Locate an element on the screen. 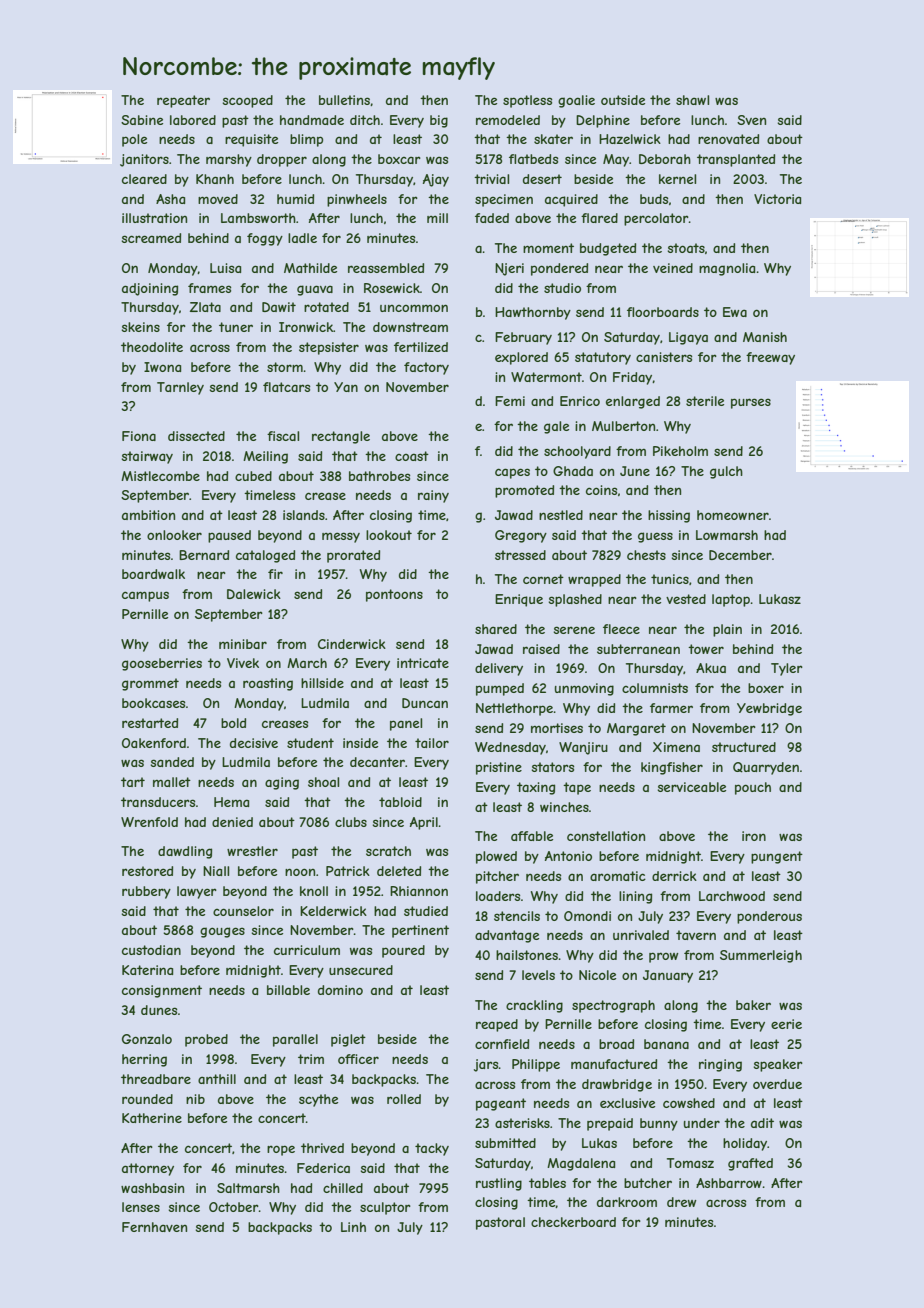 The image size is (924, 1308). Iwona is located at coordinates (162, 367).
